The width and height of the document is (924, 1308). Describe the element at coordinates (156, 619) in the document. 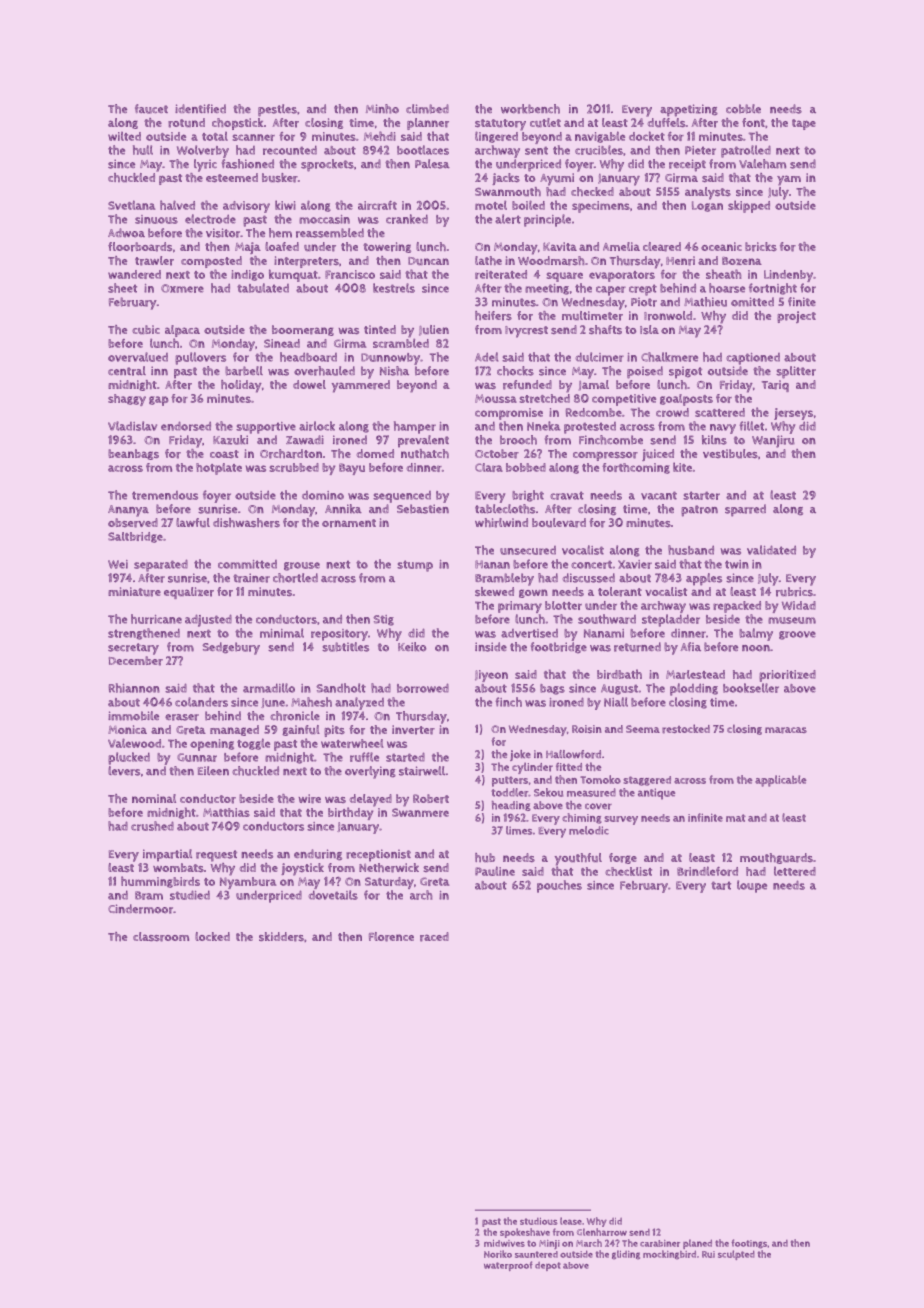

I see `hurricane` at that location.
